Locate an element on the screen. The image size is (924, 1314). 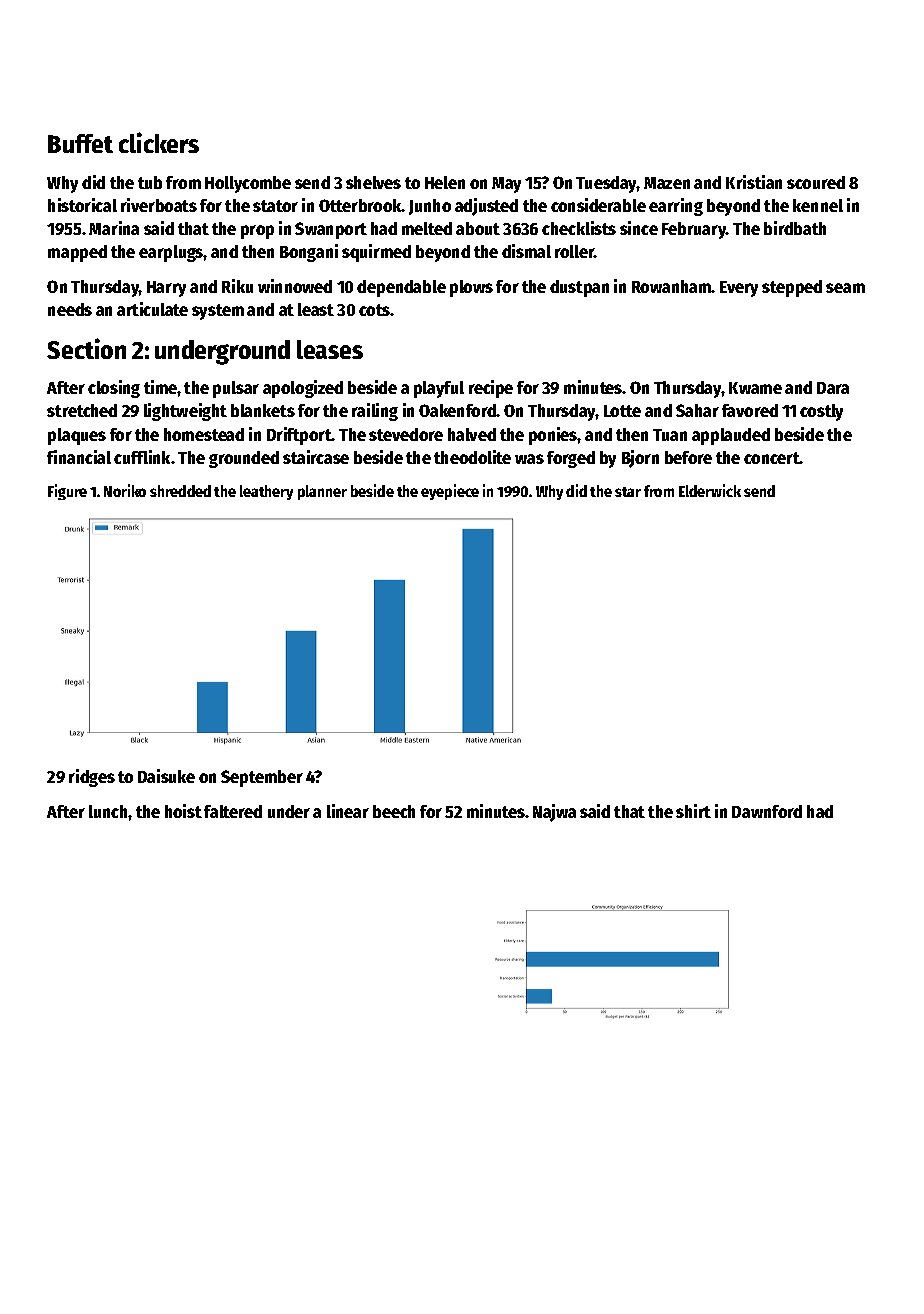
railing is located at coordinates (375, 412).
